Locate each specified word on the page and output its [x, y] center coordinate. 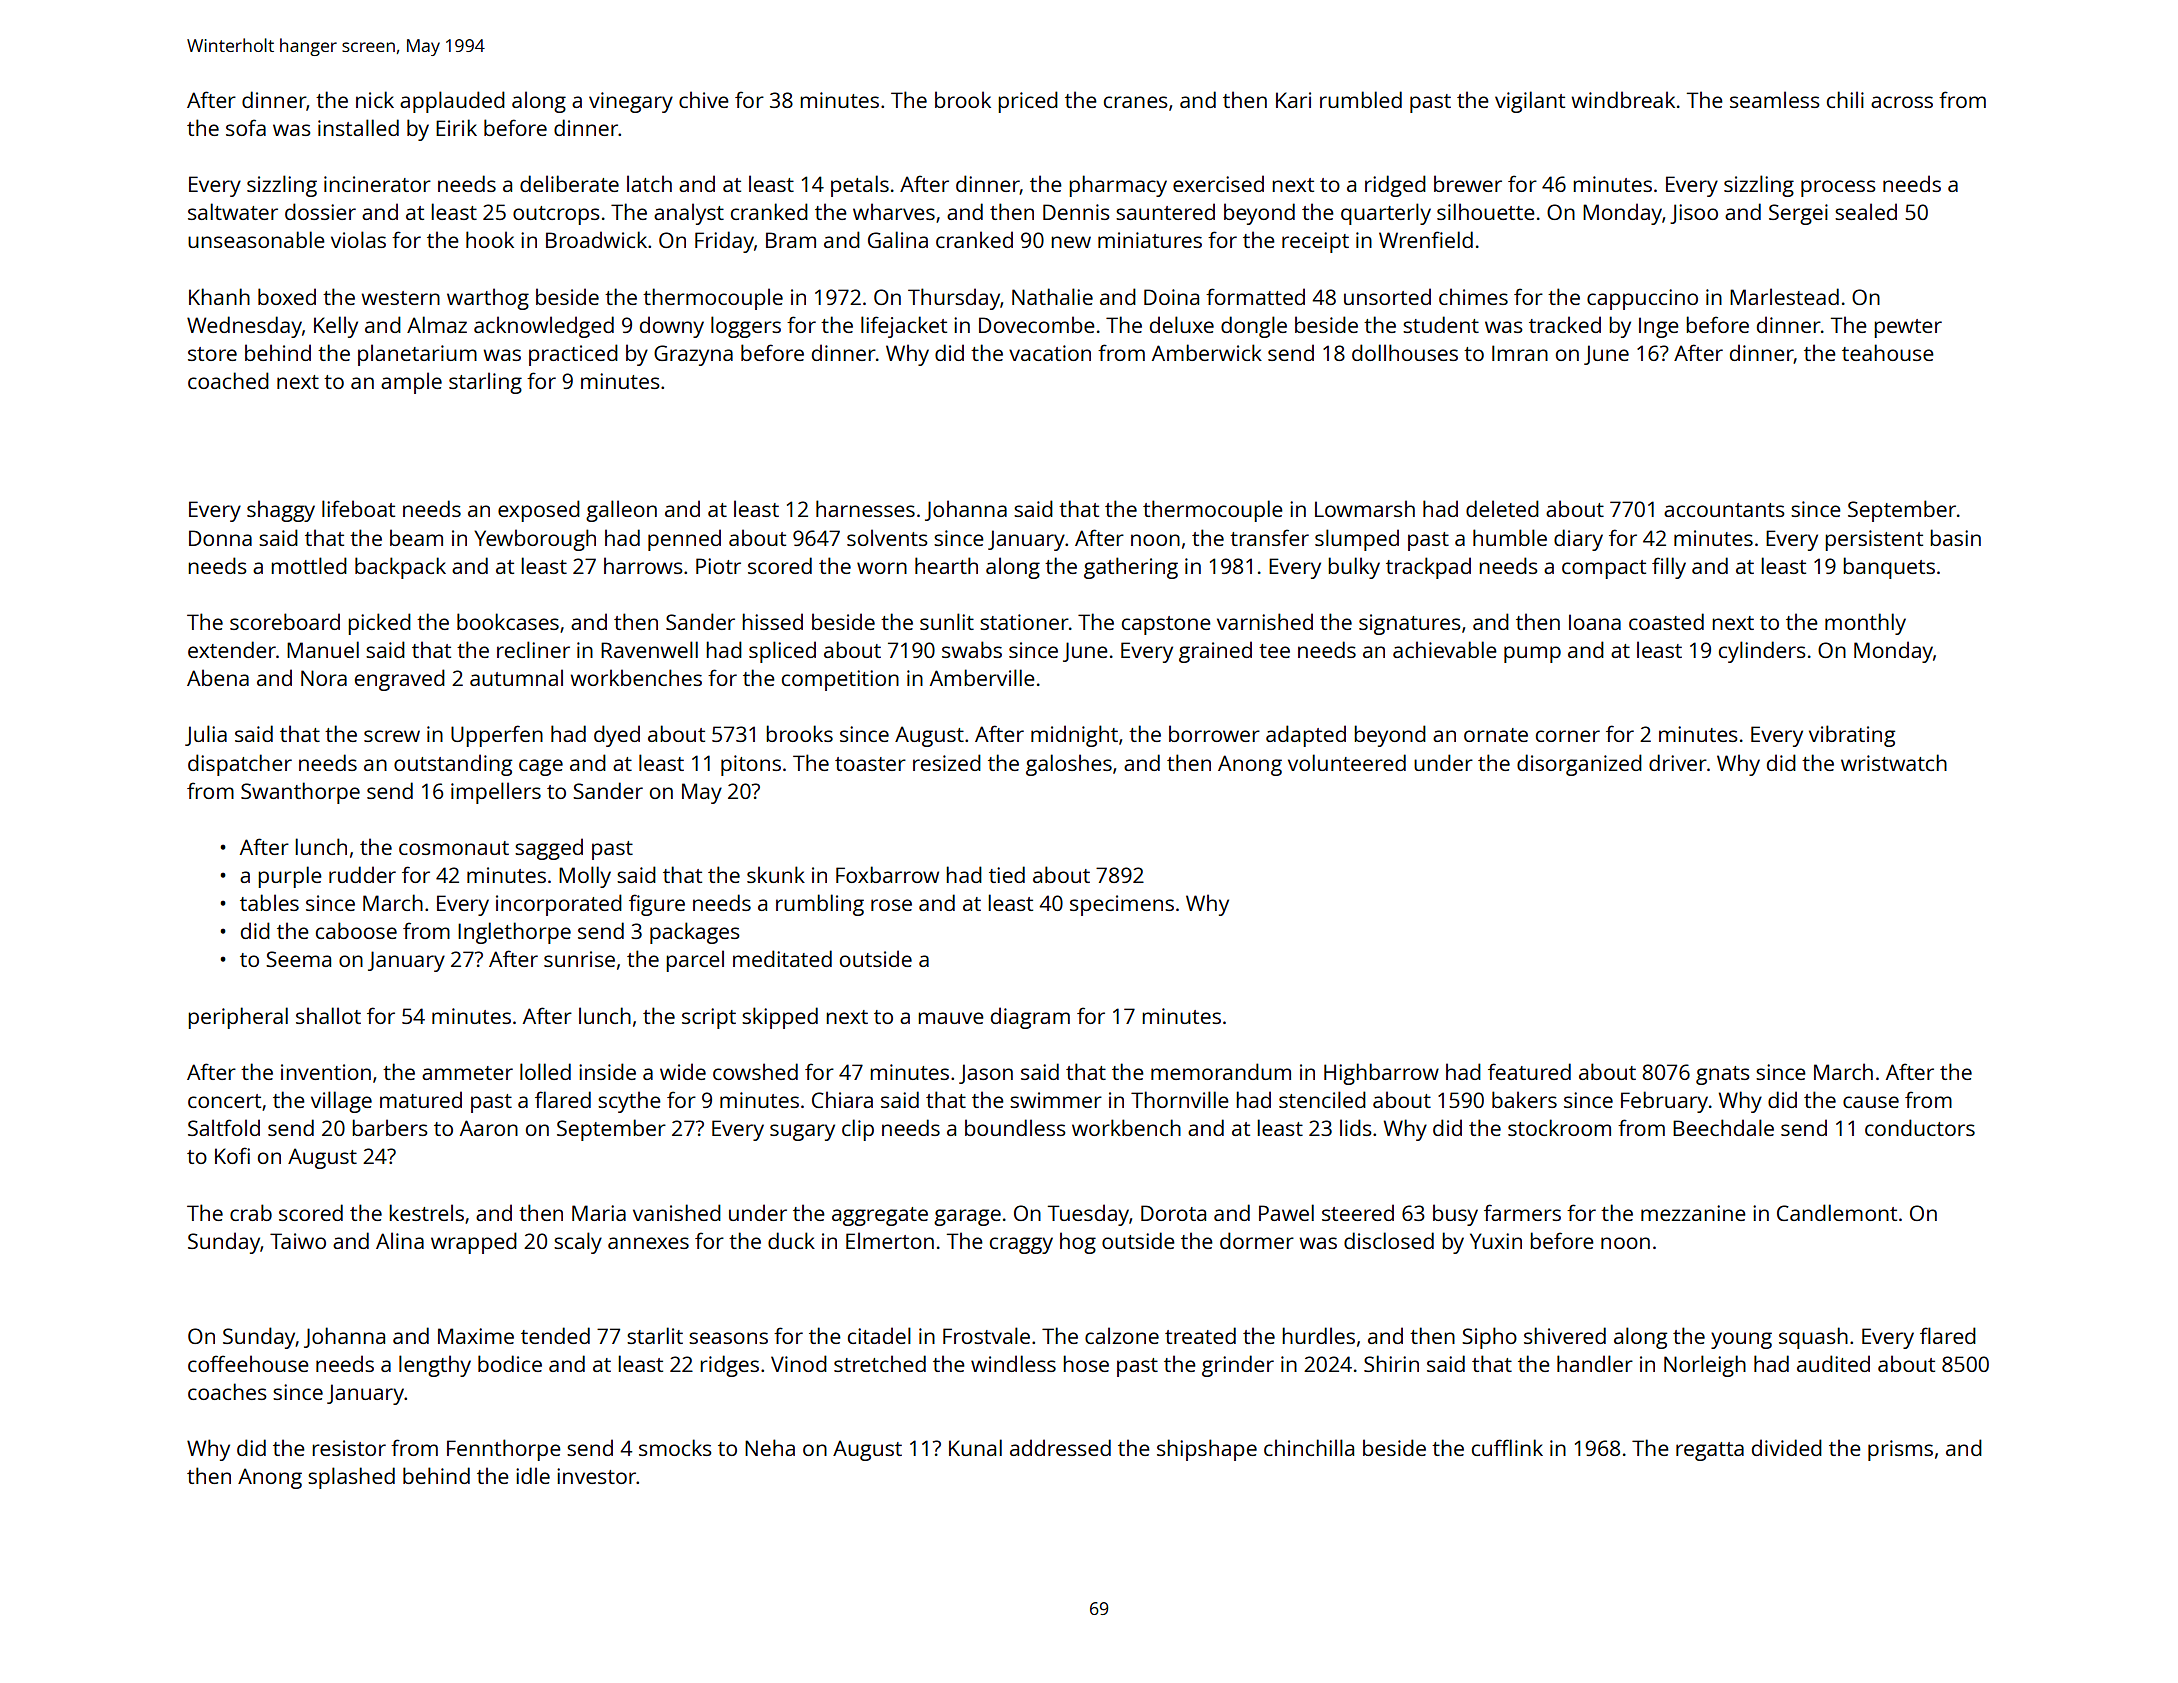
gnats [1723, 1075]
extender [232, 649]
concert [224, 1101]
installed [358, 127]
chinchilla [1309, 1447]
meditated [782, 958]
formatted [1255, 296]
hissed [772, 621]
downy [672, 327]
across [1902, 102]
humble [1510, 537]
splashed [351, 1478]
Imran [1520, 353]
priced [1028, 102]
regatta [1710, 1451]
